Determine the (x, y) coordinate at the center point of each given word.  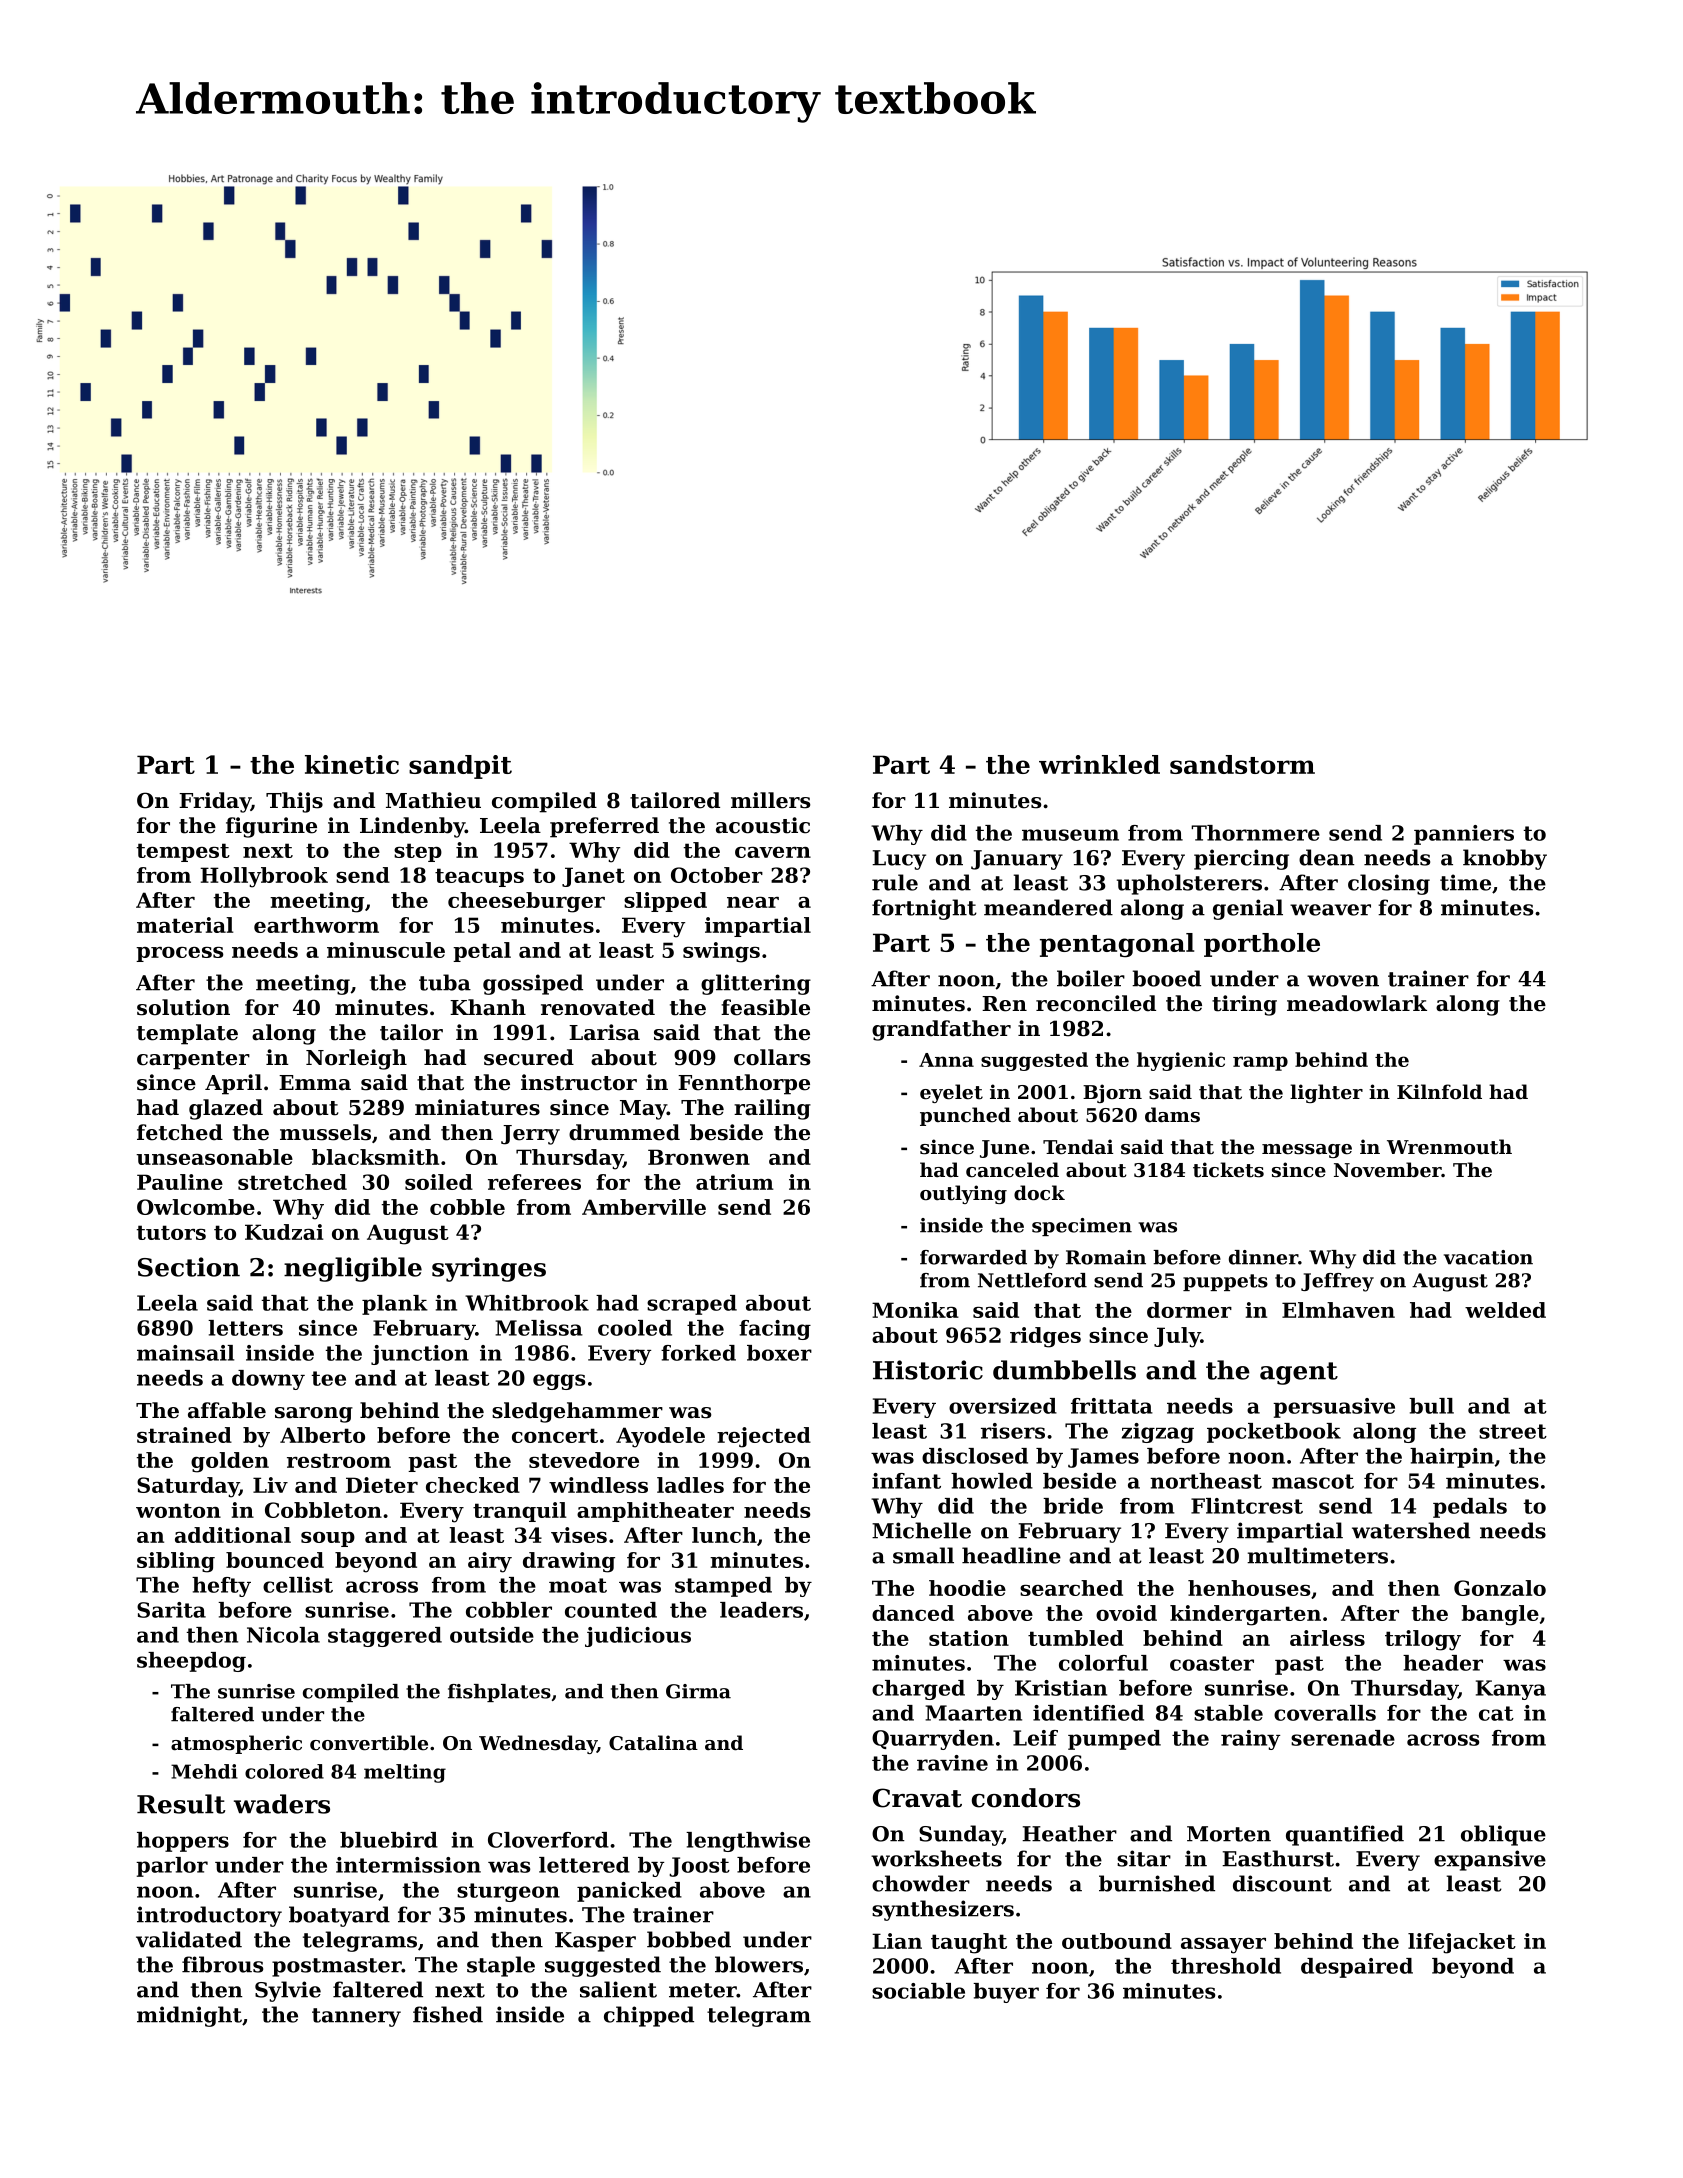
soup (328, 1539)
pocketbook (1274, 1433)
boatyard (339, 1916)
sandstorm (1242, 764)
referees (534, 1182)
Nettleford (1032, 1280)
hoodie (967, 1588)
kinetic (352, 764)
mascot (1313, 1481)
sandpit (460, 767)
